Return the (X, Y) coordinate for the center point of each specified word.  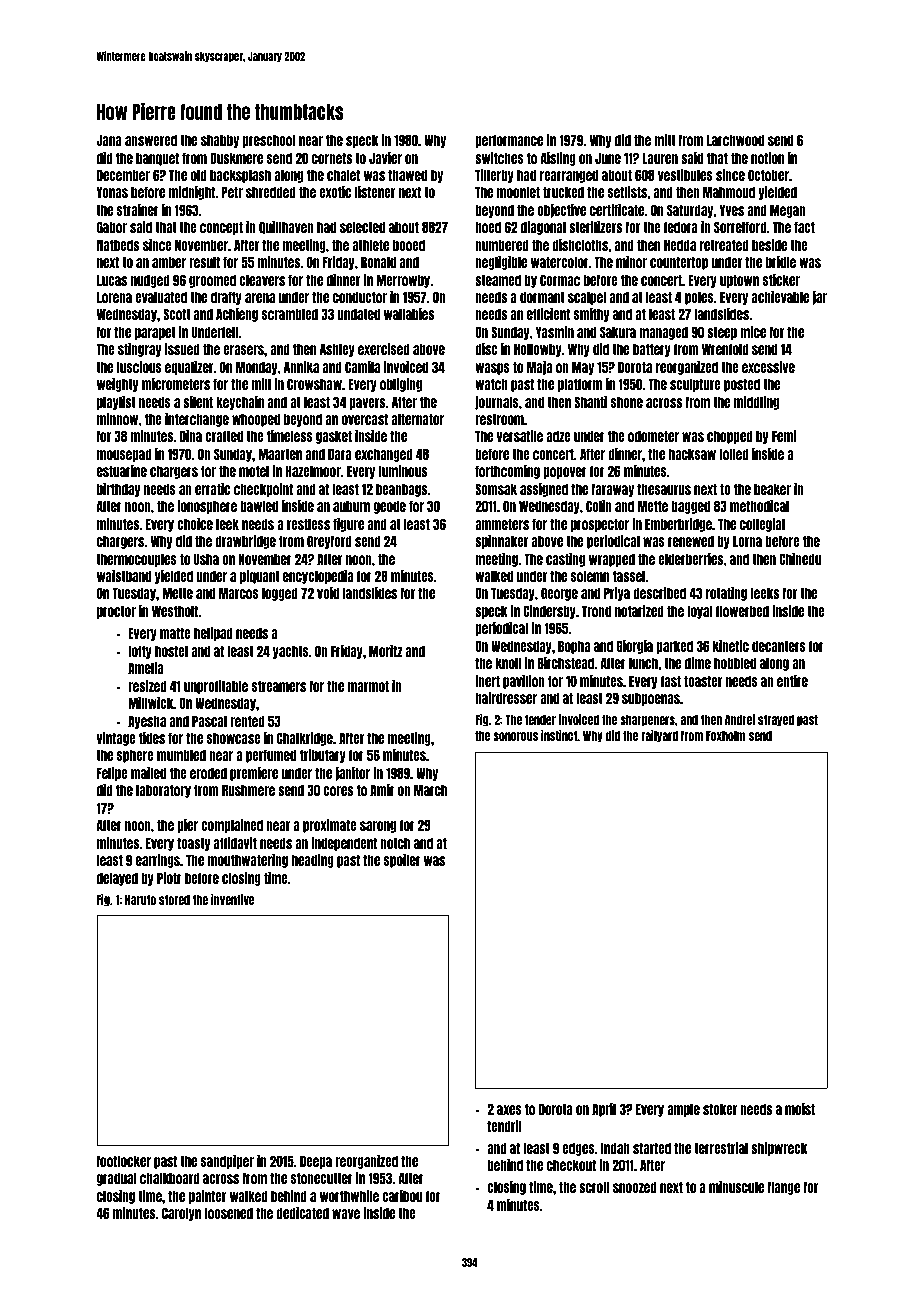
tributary (323, 756)
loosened (229, 1213)
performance (509, 141)
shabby (220, 141)
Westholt (175, 611)
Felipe (112, 774)
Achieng (237, 315)
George (559, 594)
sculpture (695, 385)
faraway (612, 490)
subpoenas (651, 699)
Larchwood (735, 140)
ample (683, 1110)
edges (578, 1149)
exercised (384, 349)
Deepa (316, 1162)
